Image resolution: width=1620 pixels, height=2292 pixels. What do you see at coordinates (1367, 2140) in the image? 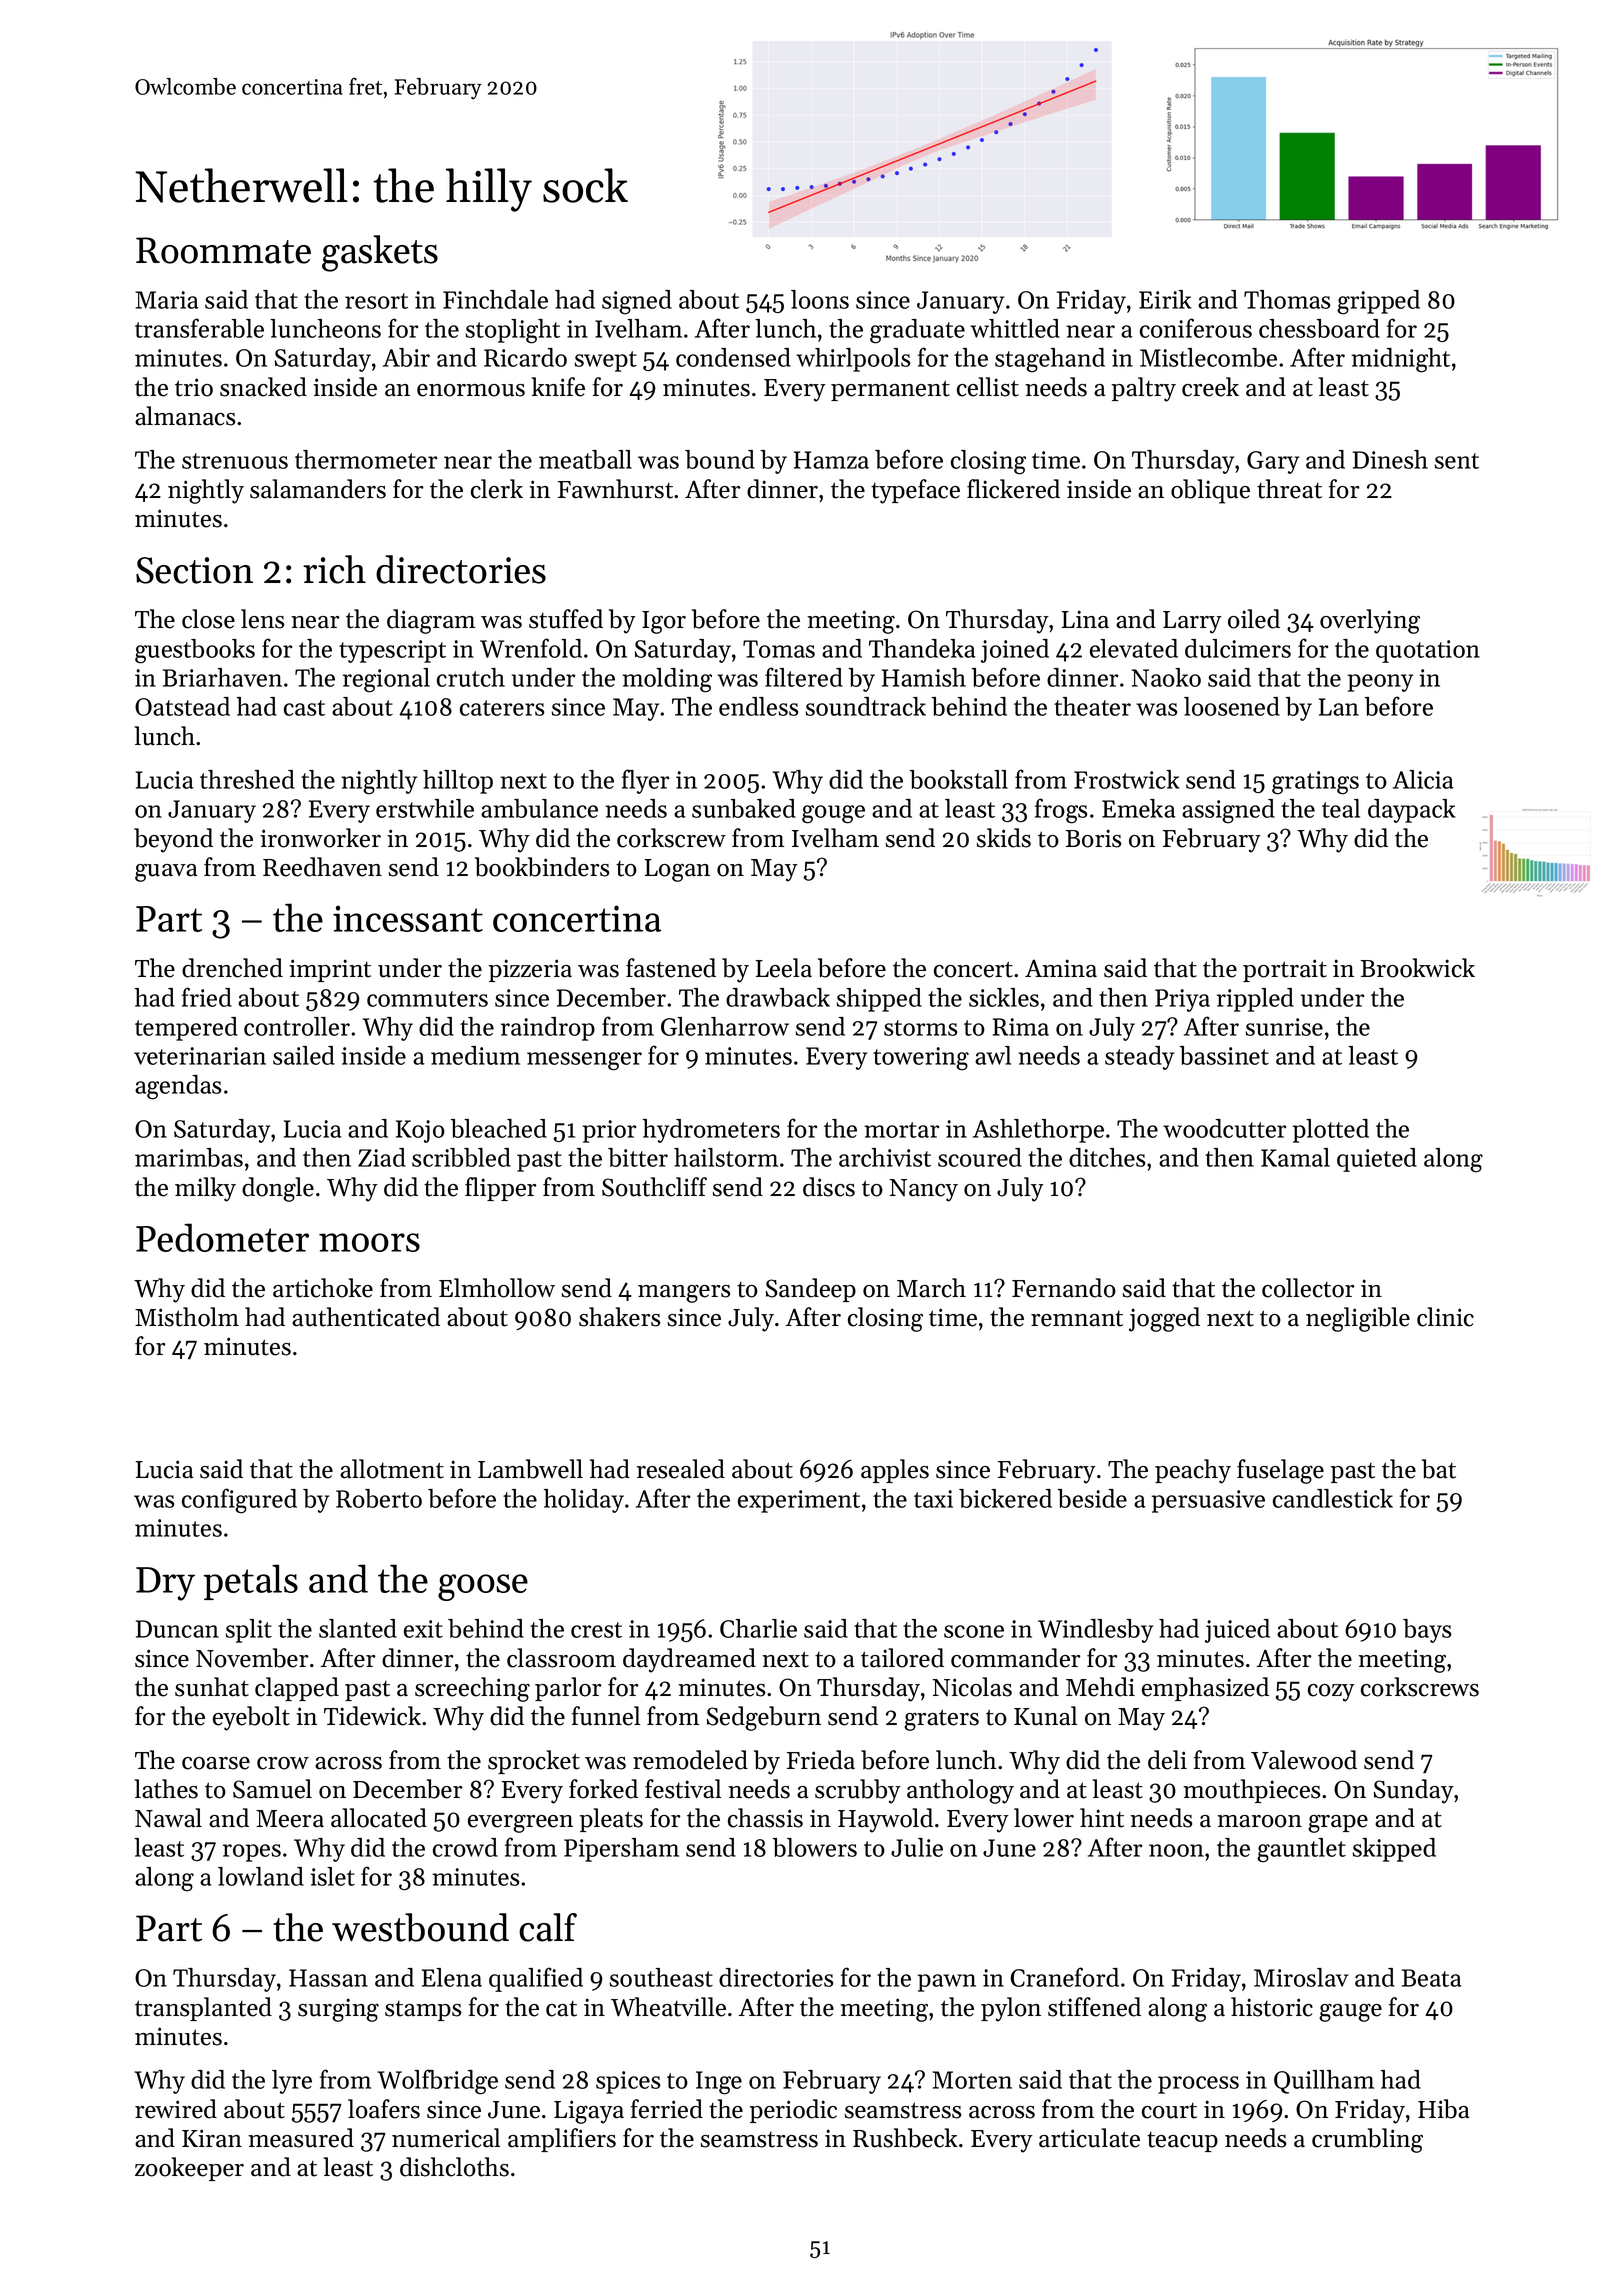
I see `crumbling` at bounding box center [1367, 2140].
